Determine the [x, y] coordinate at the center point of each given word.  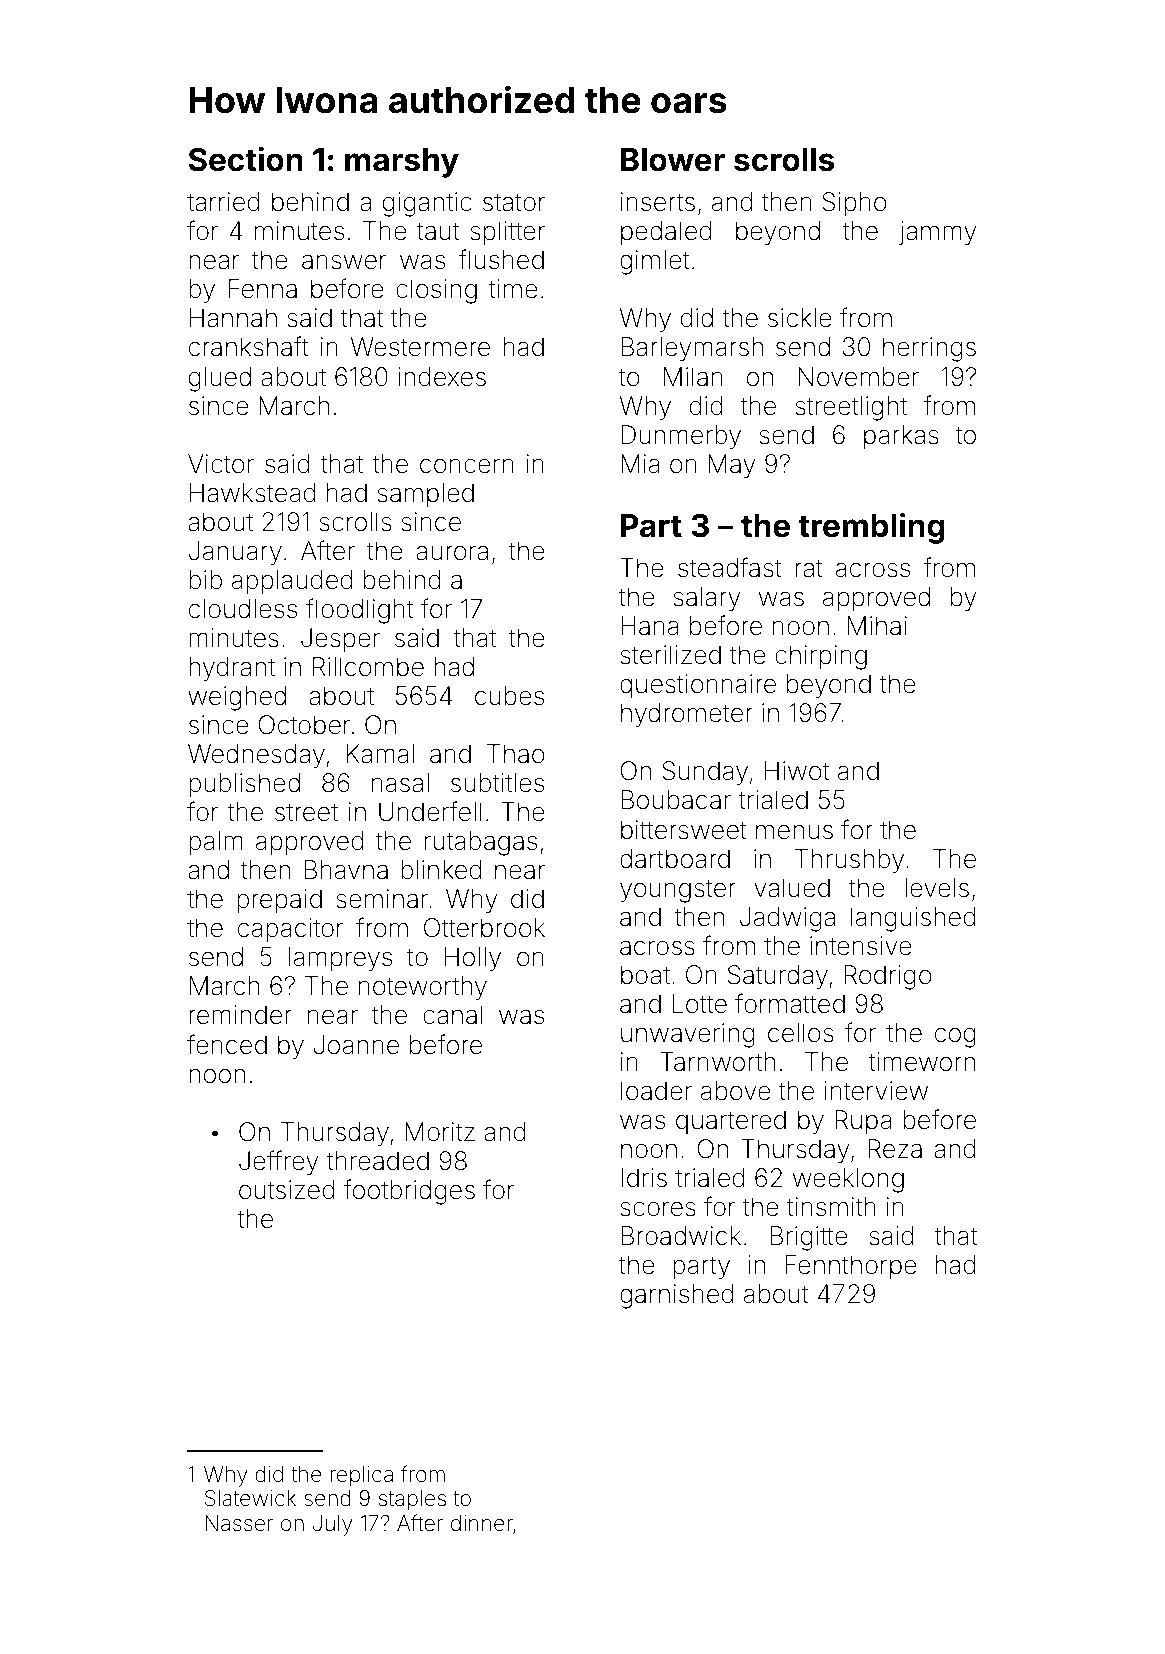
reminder [240, 1015]
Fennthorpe [851, 1267]
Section [245, 159]
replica [361, 1476]
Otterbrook [484, 928]
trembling [871, 528]
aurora [452, 553]
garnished [677, 1296]
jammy [938, 233]
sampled [426, 495]
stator [514, 202]
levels [937, 888]
